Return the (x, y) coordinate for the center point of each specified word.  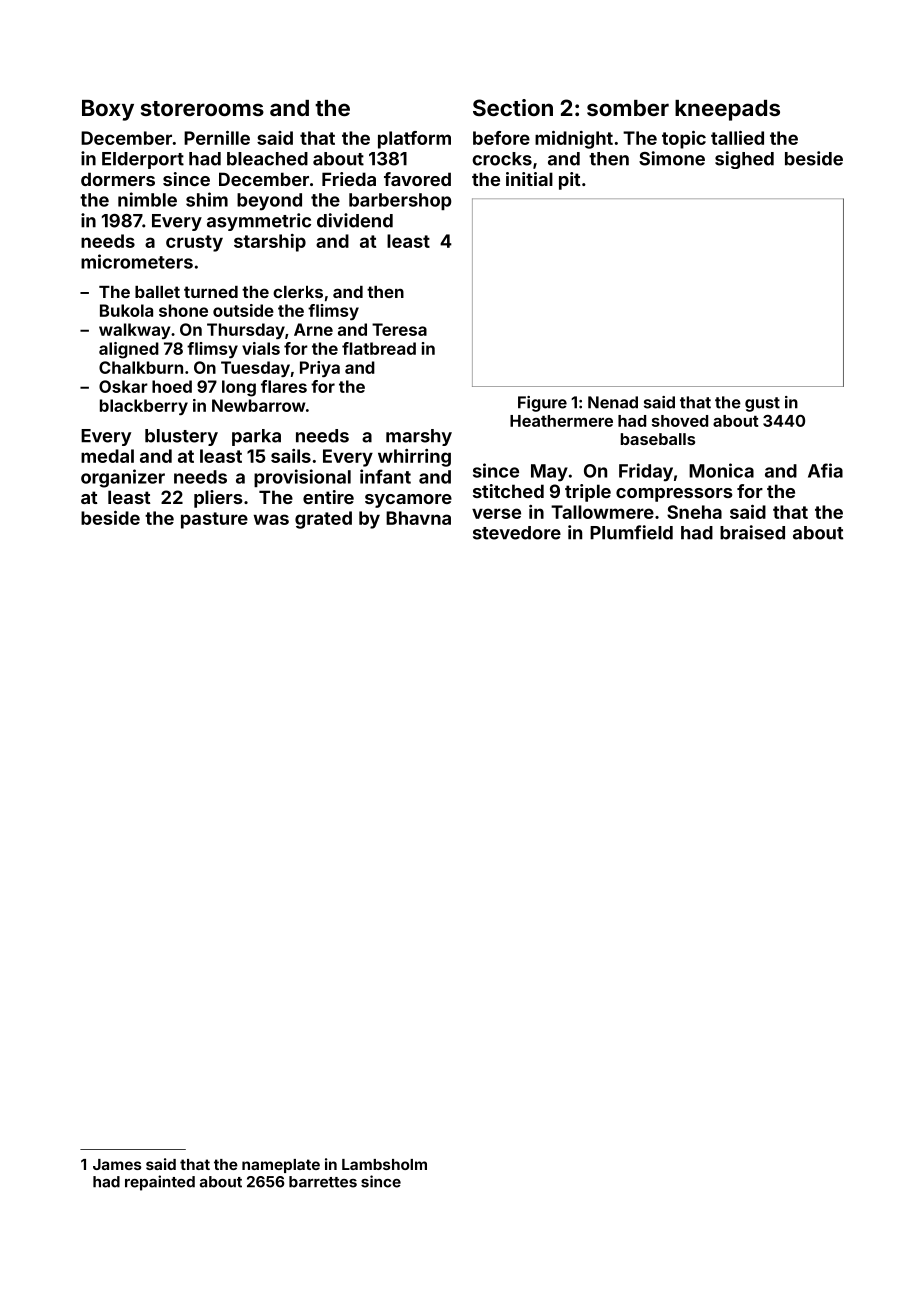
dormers (118, 179)
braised (752, 532)
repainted (160, 1183)
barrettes (323, 1182)
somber (628, 108)
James (117, 1164)
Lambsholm (384, 1164)
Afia (825, 470)
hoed (172, 386)
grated (323, 520)
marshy (419, 437)
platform (414, 140)
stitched (508, 491)
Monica (721, 470)
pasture (214, 520)
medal (107, 456)
